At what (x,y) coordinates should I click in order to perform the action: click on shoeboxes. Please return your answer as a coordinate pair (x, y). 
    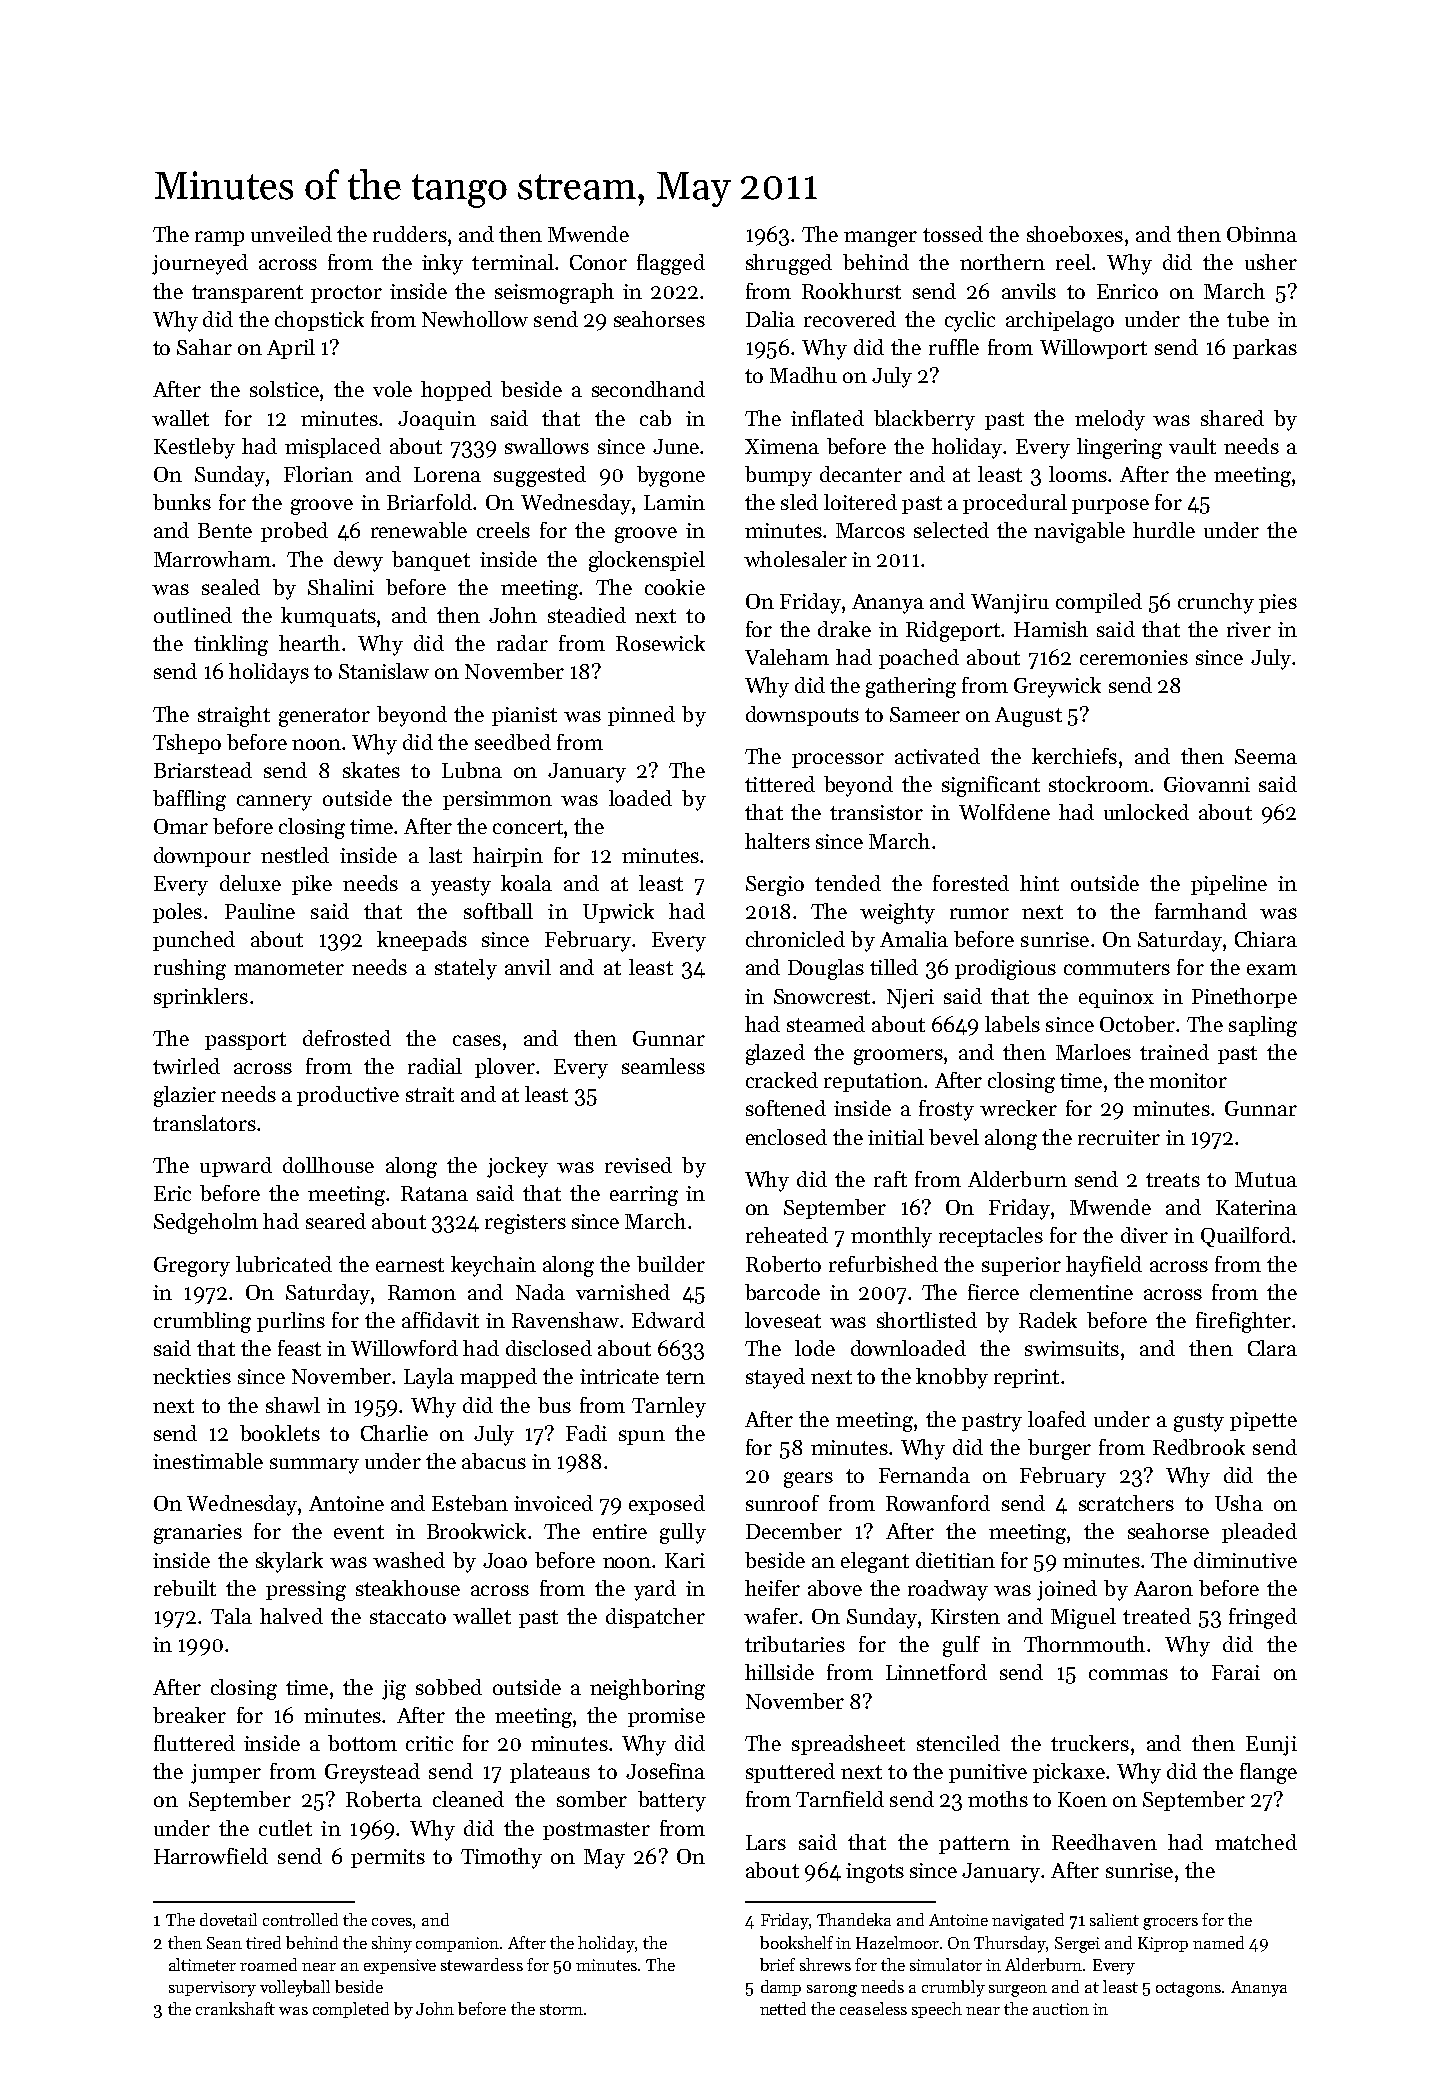
    Looking at the image, I should click on (1075, 234).
